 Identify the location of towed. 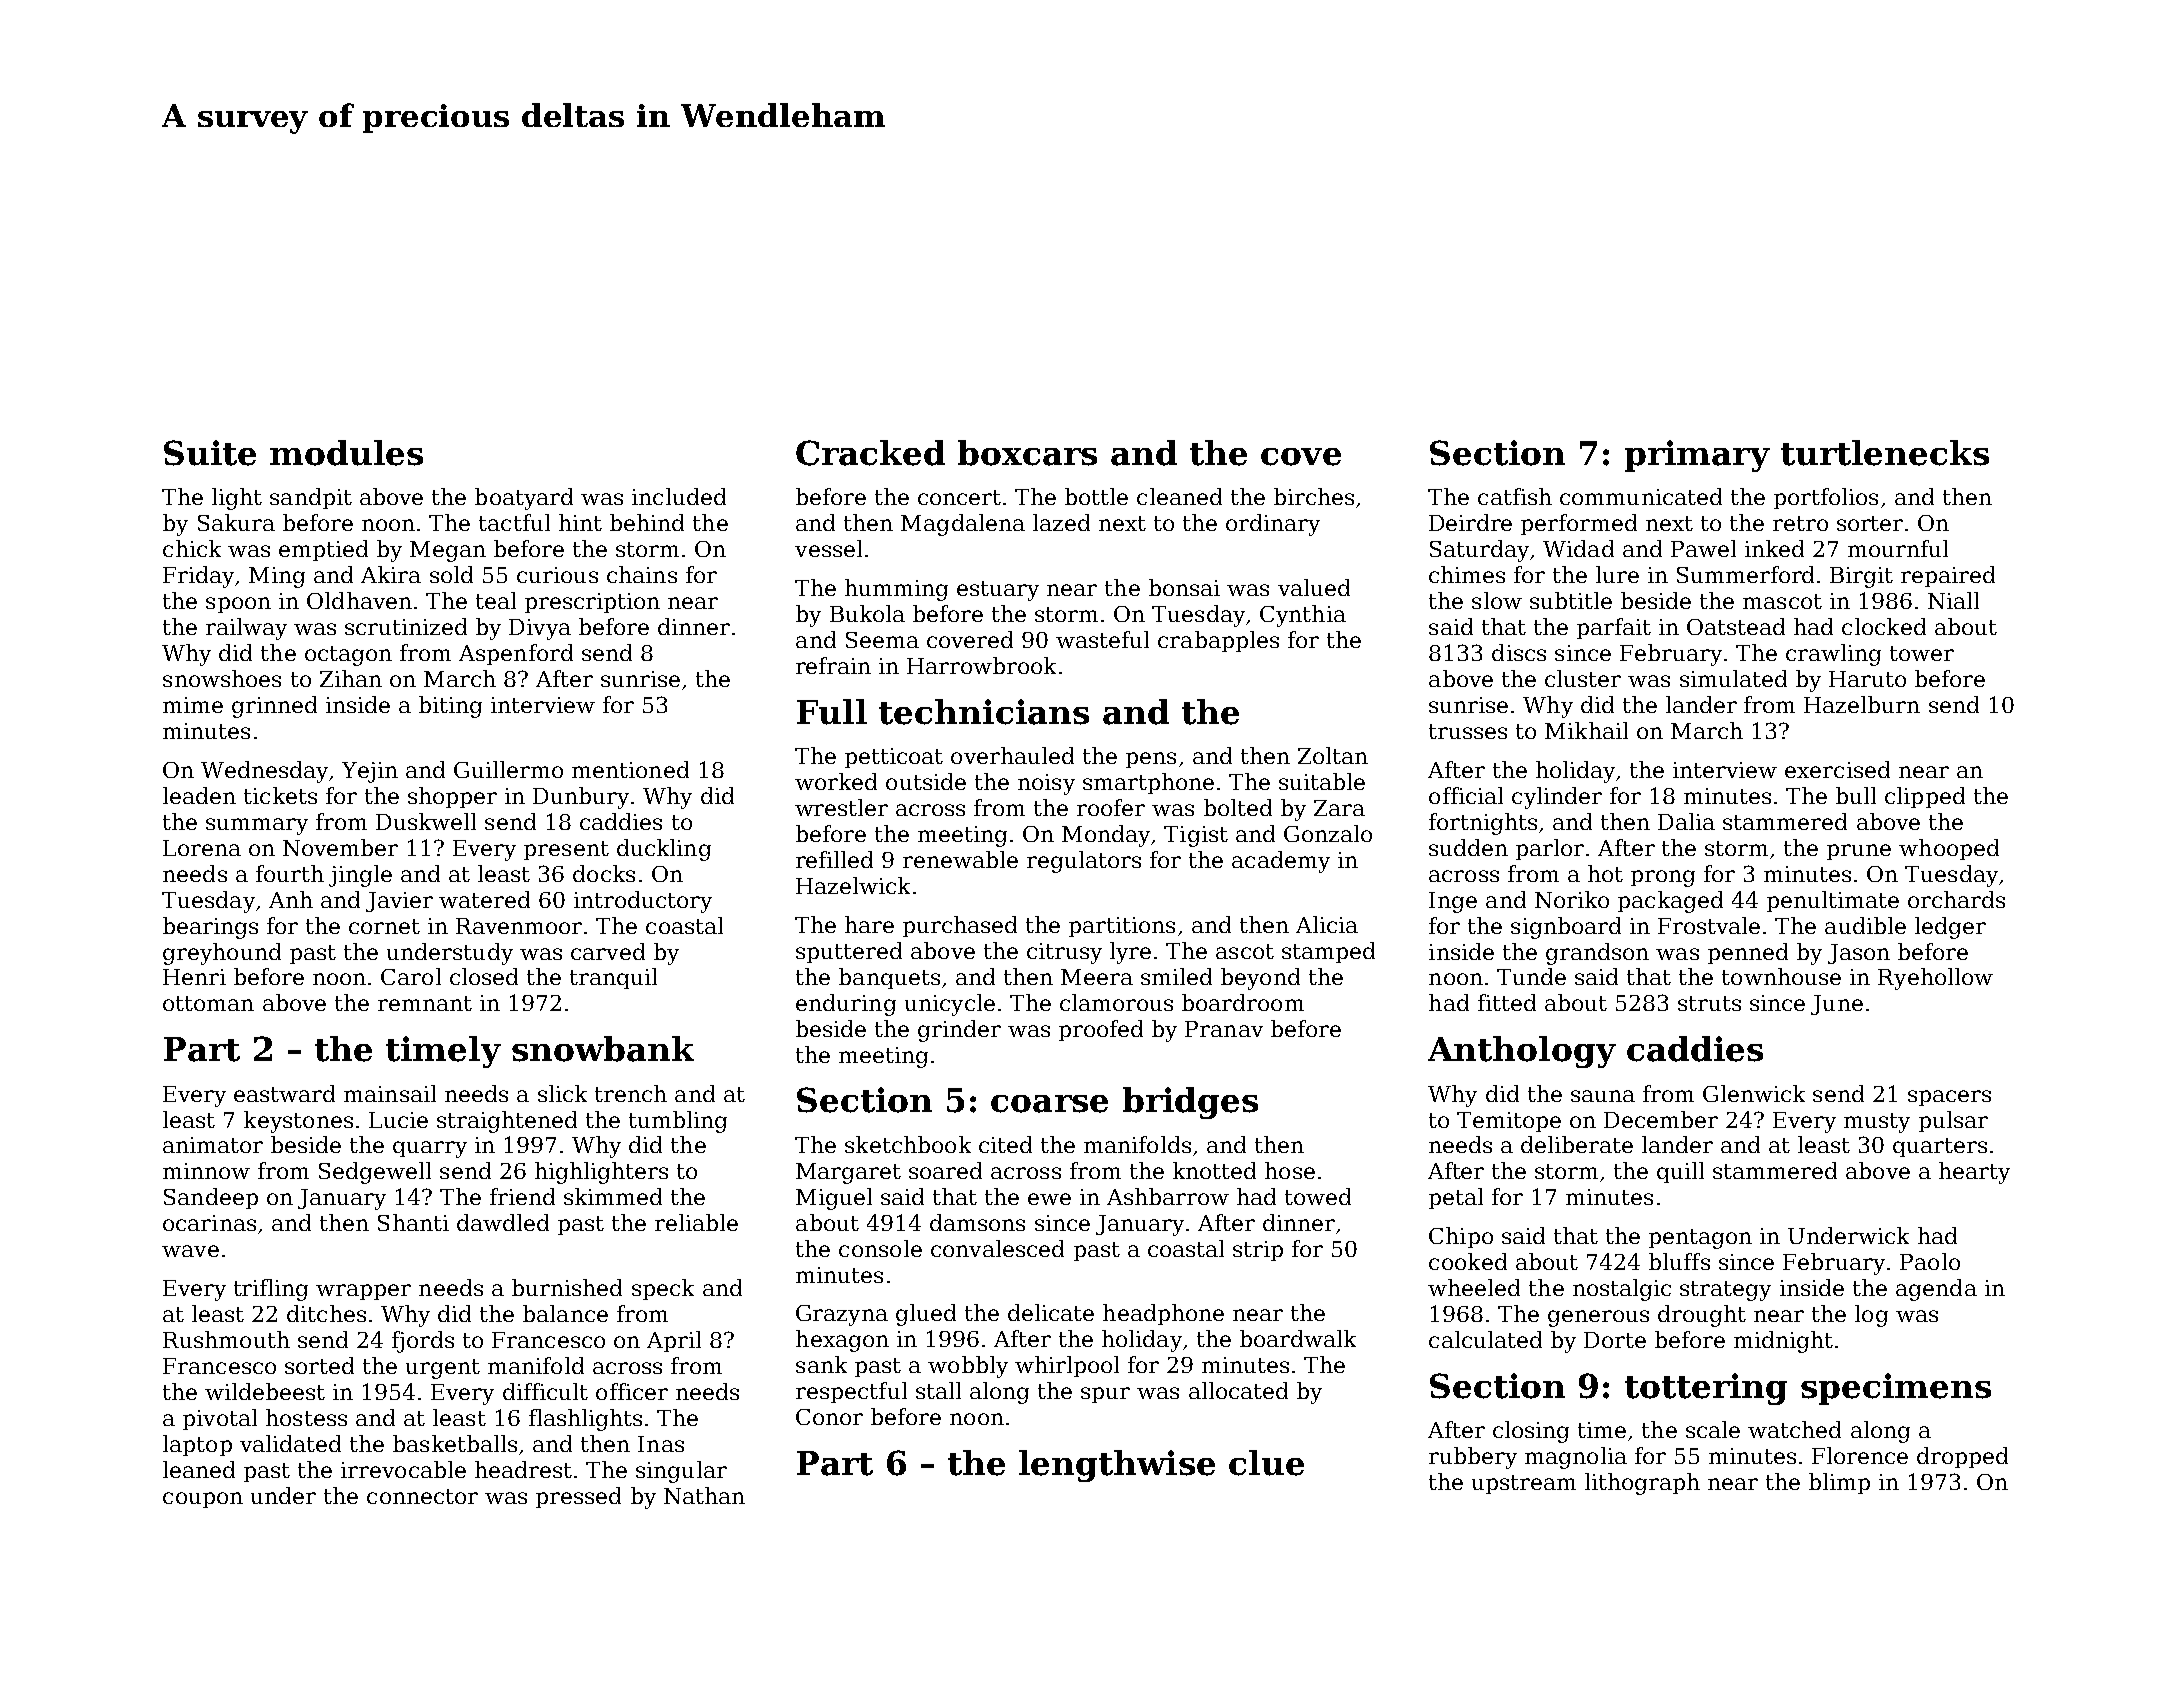
(1318, 1196).
